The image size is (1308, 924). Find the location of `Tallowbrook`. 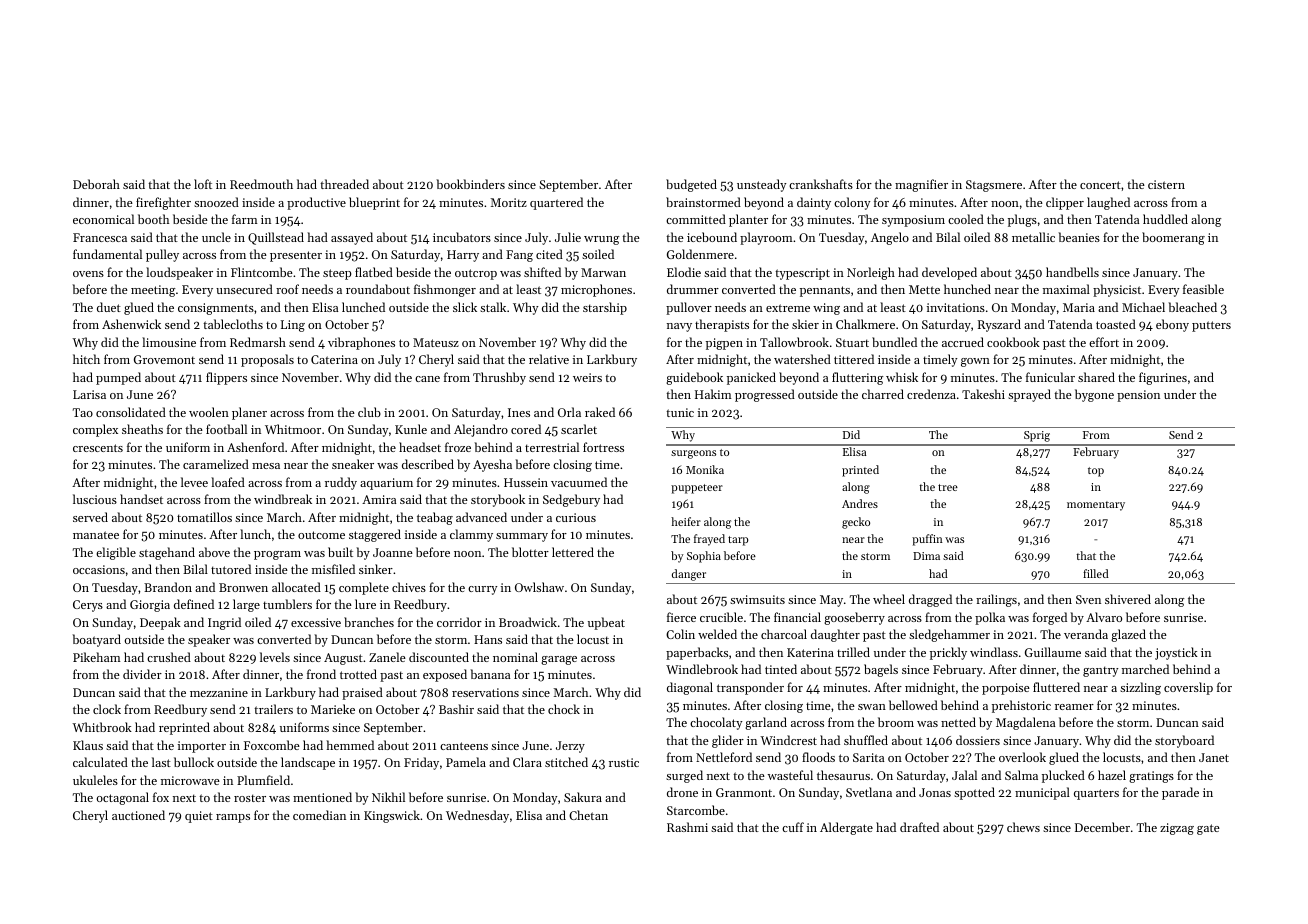

Tallowbrook is located at coordinates (794, 342).
